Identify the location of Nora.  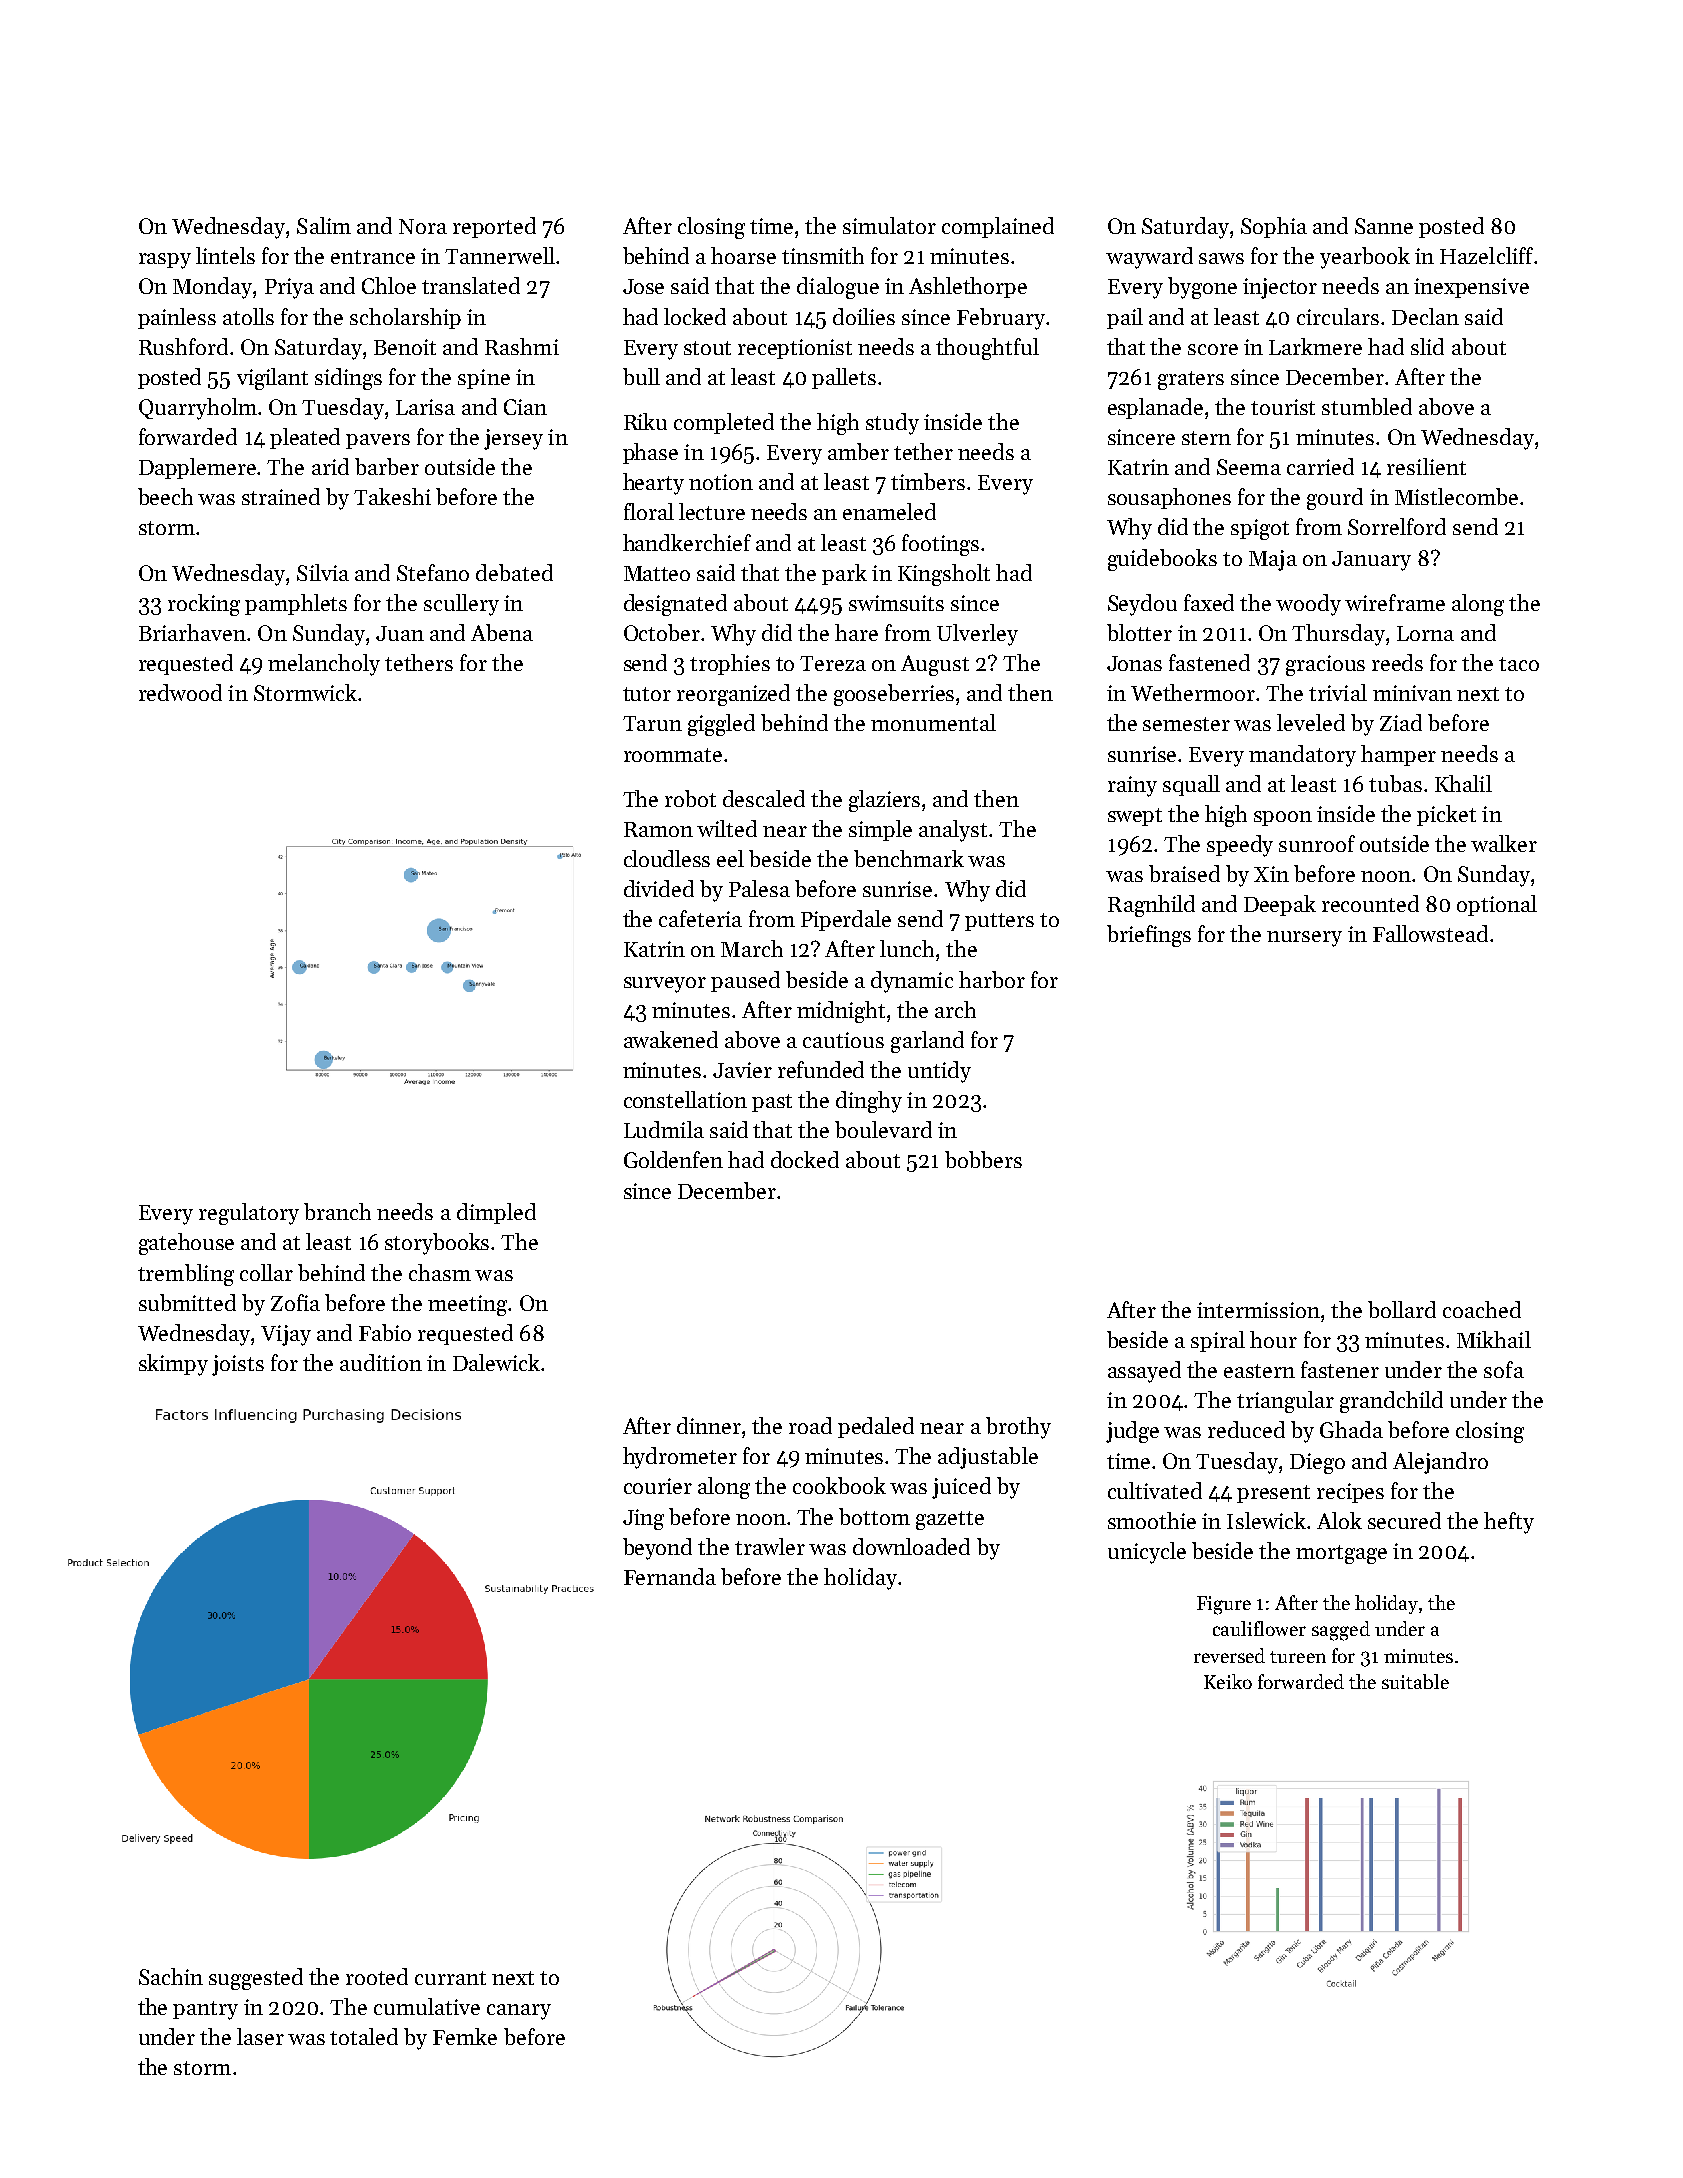
(423, 226).
